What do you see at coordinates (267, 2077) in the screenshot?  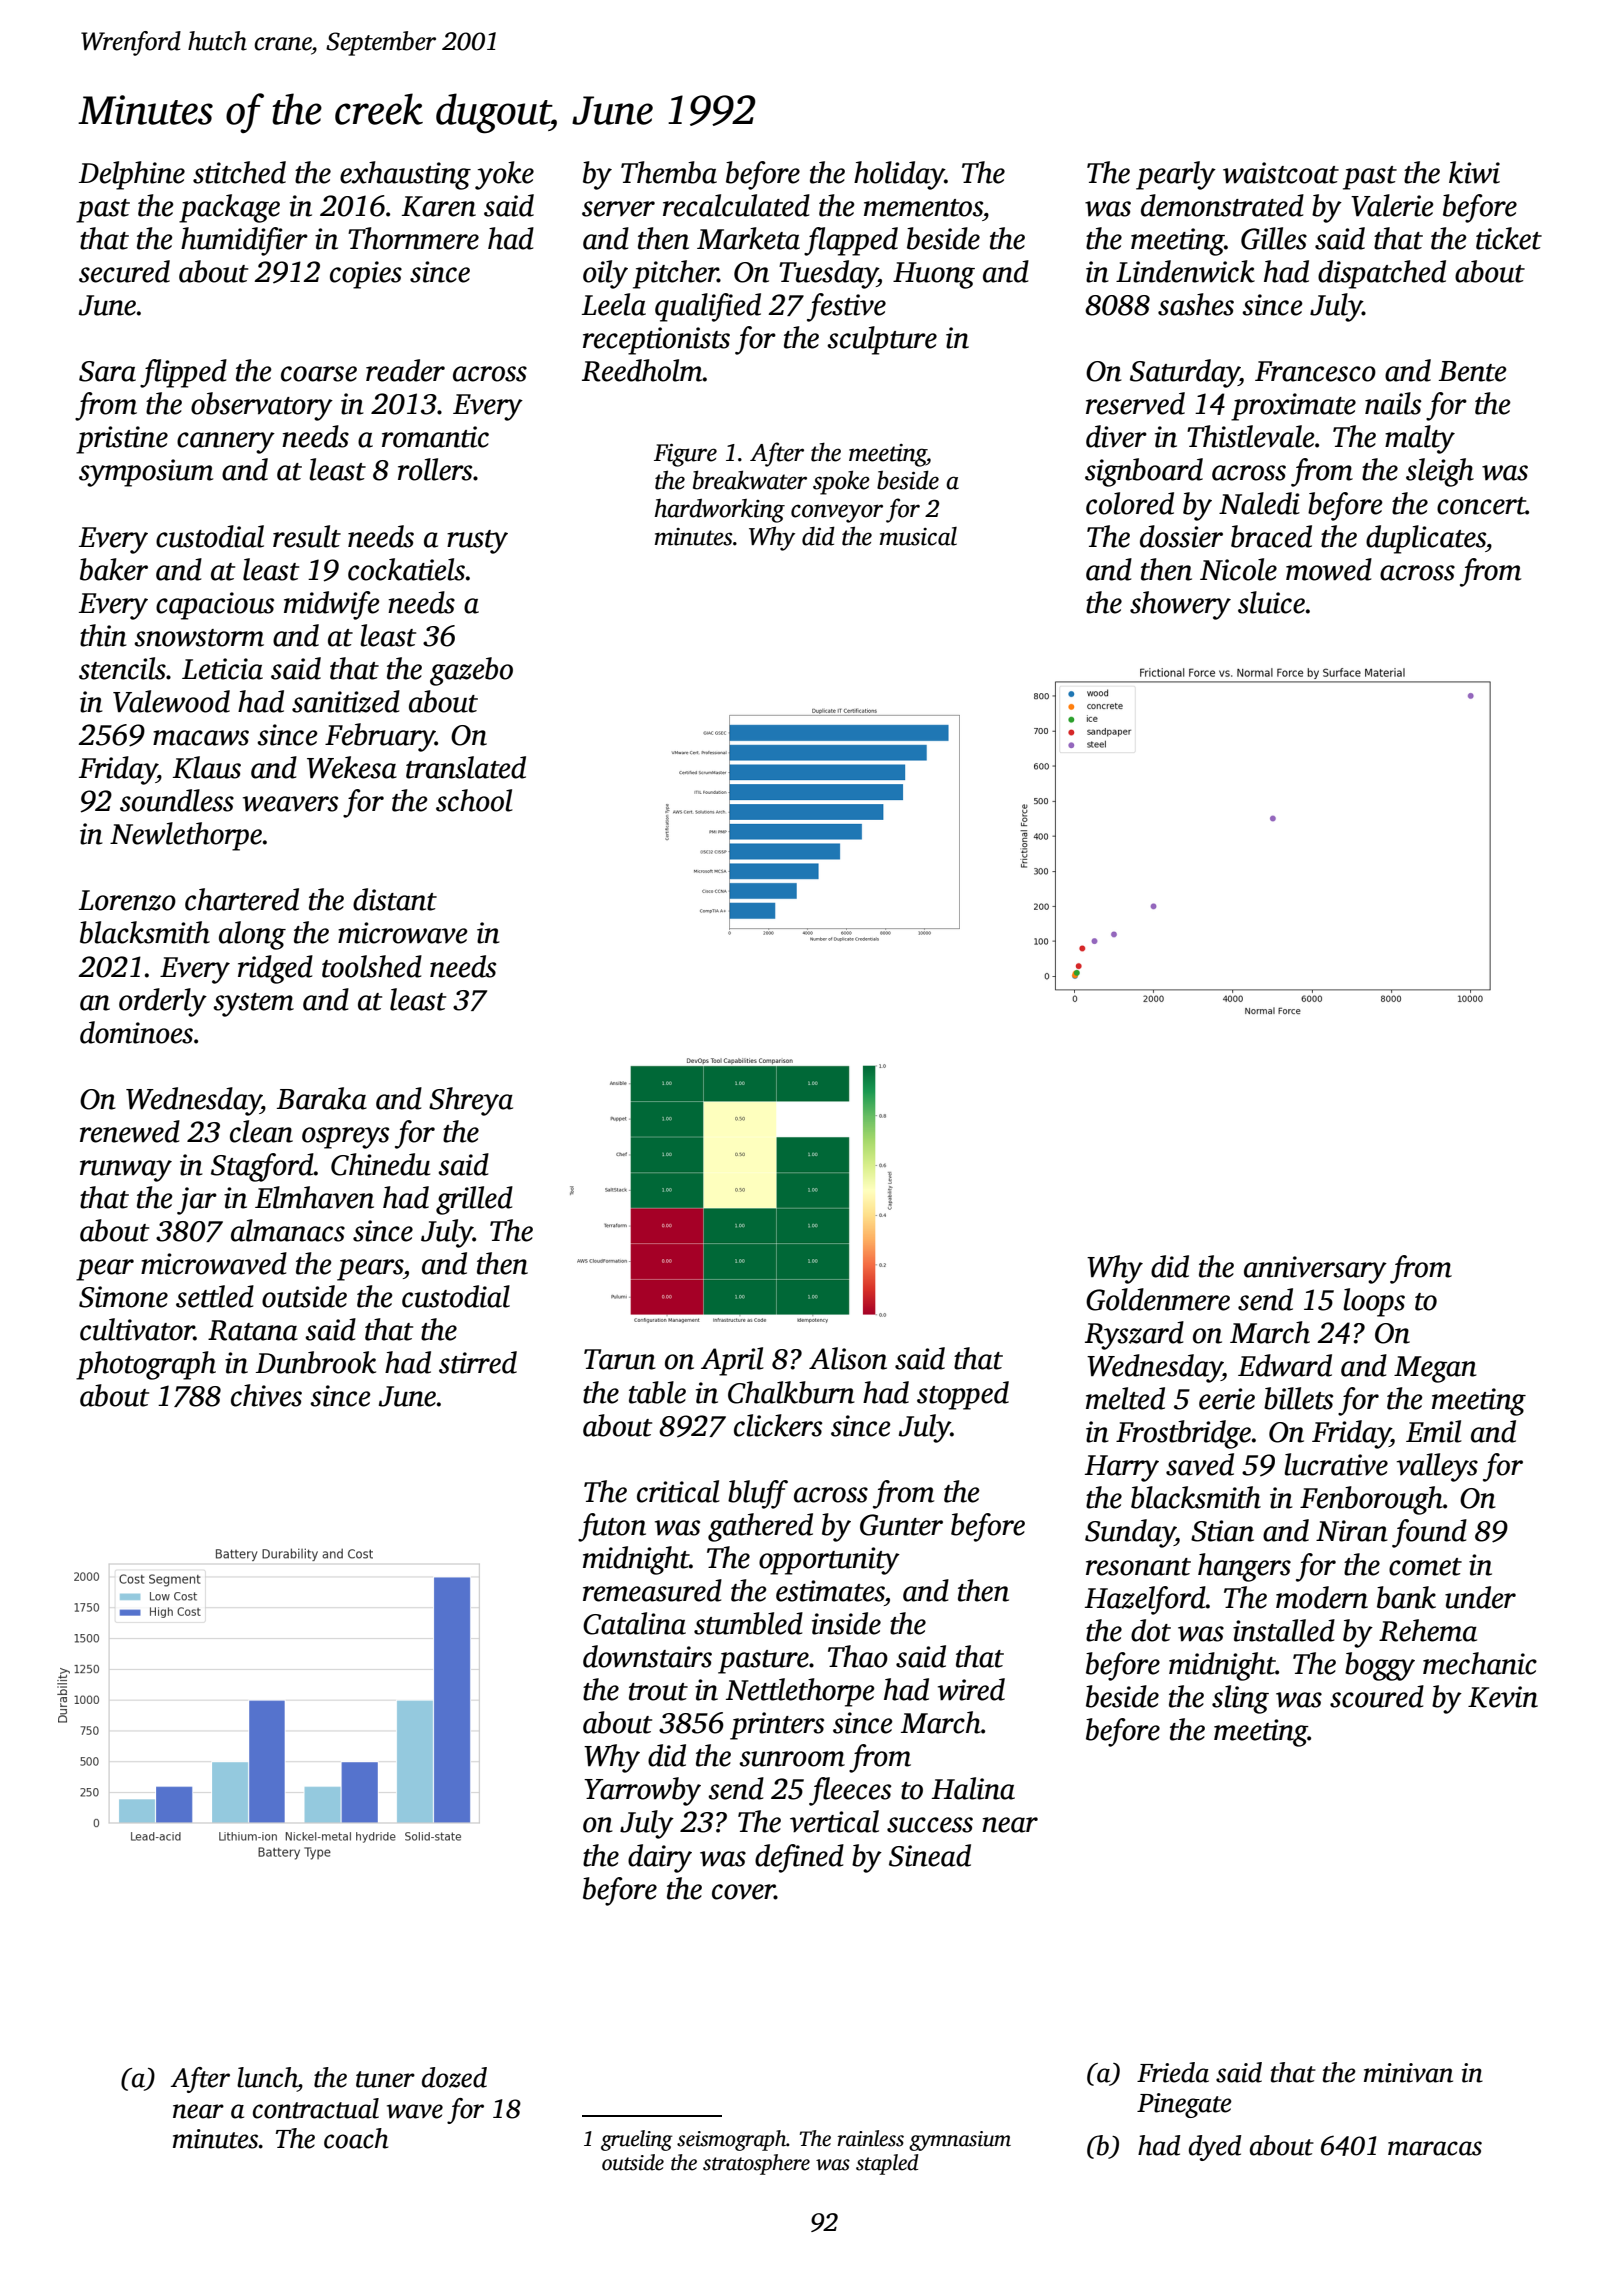 I see `lunch` at bounding box center [267, 2077].
